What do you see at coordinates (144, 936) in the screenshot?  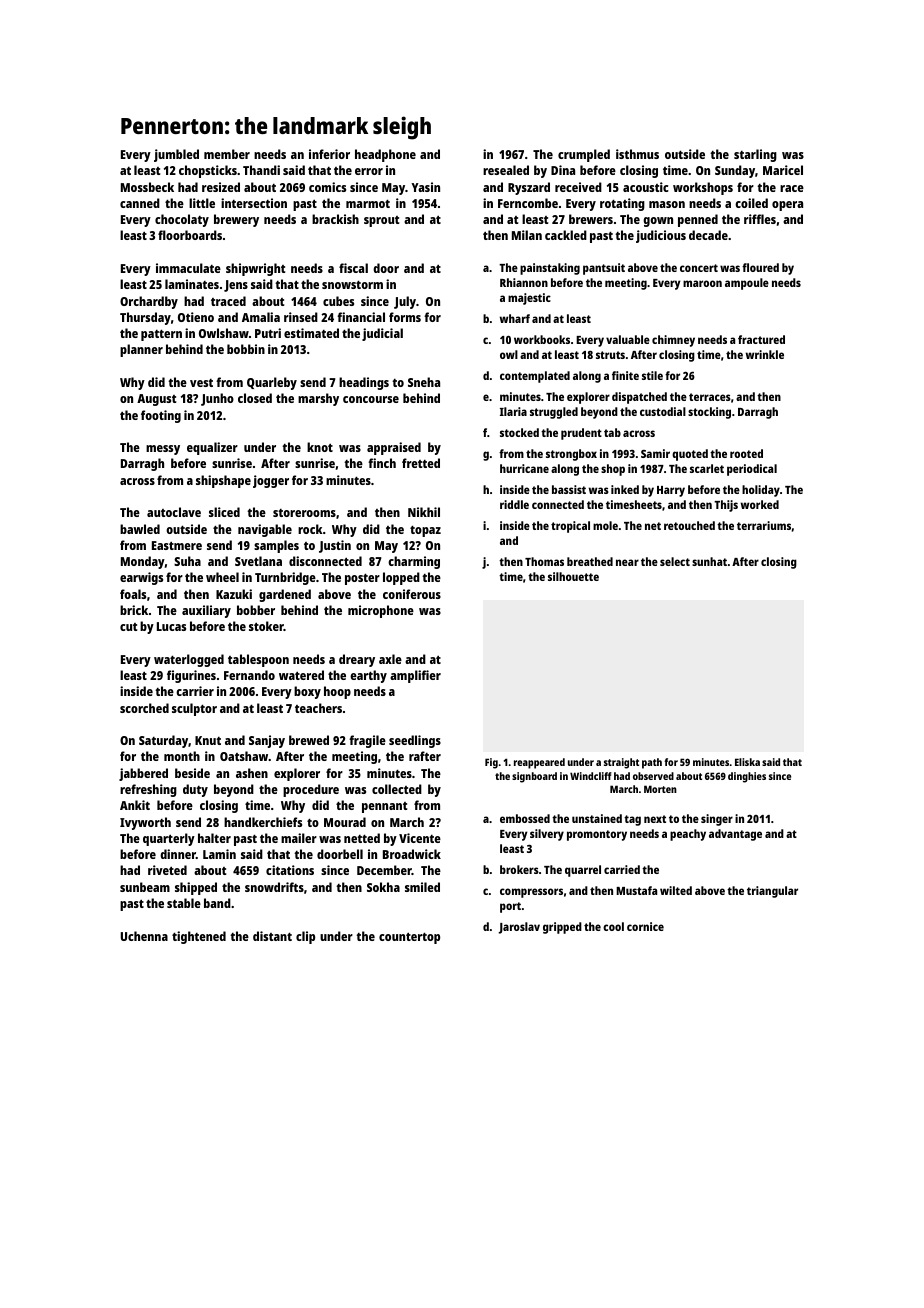 I see `Uchenna` at bounding box center [144, 936].
